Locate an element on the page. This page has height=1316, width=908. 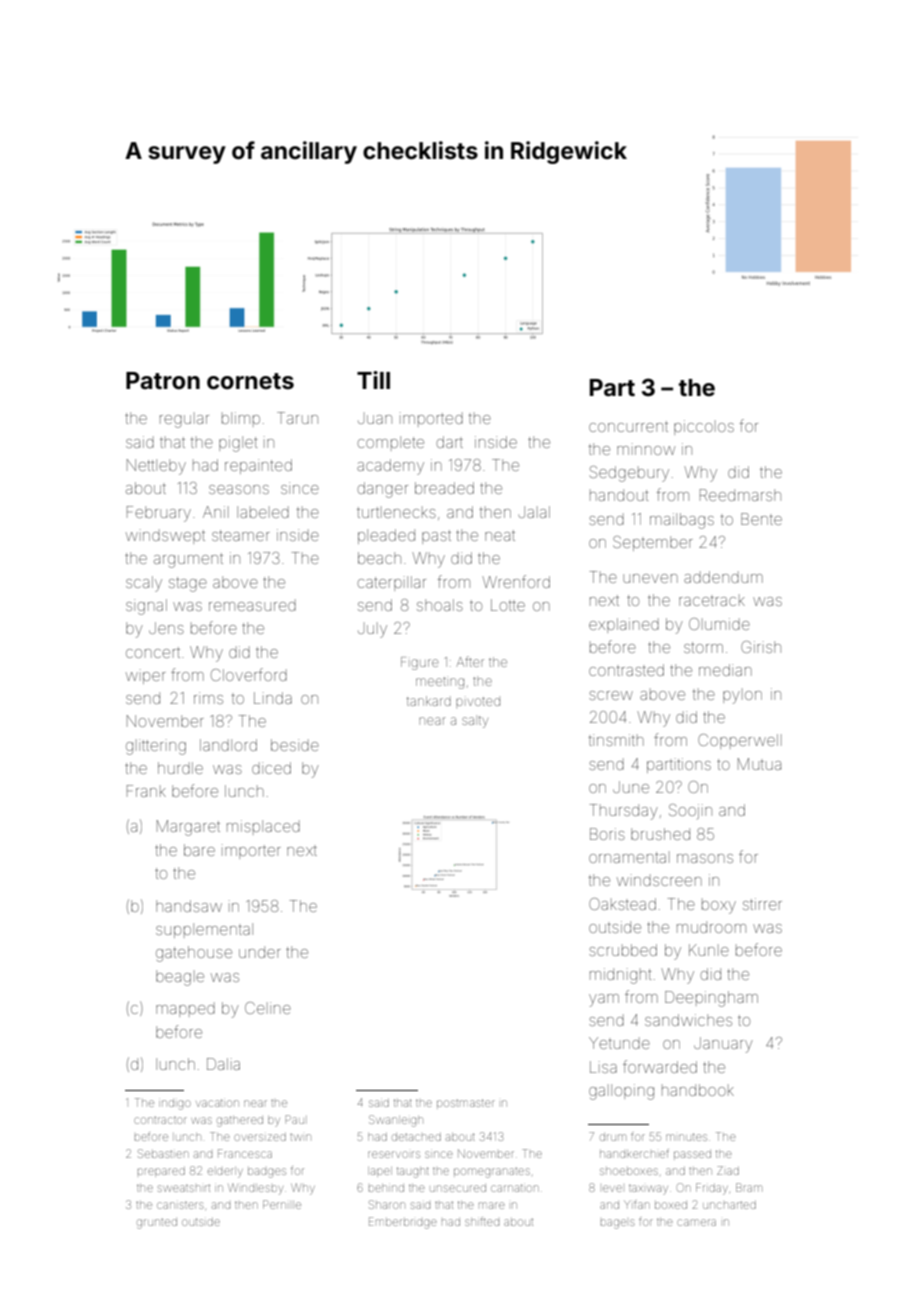
shifted is located at coordinates (482, 1221).
